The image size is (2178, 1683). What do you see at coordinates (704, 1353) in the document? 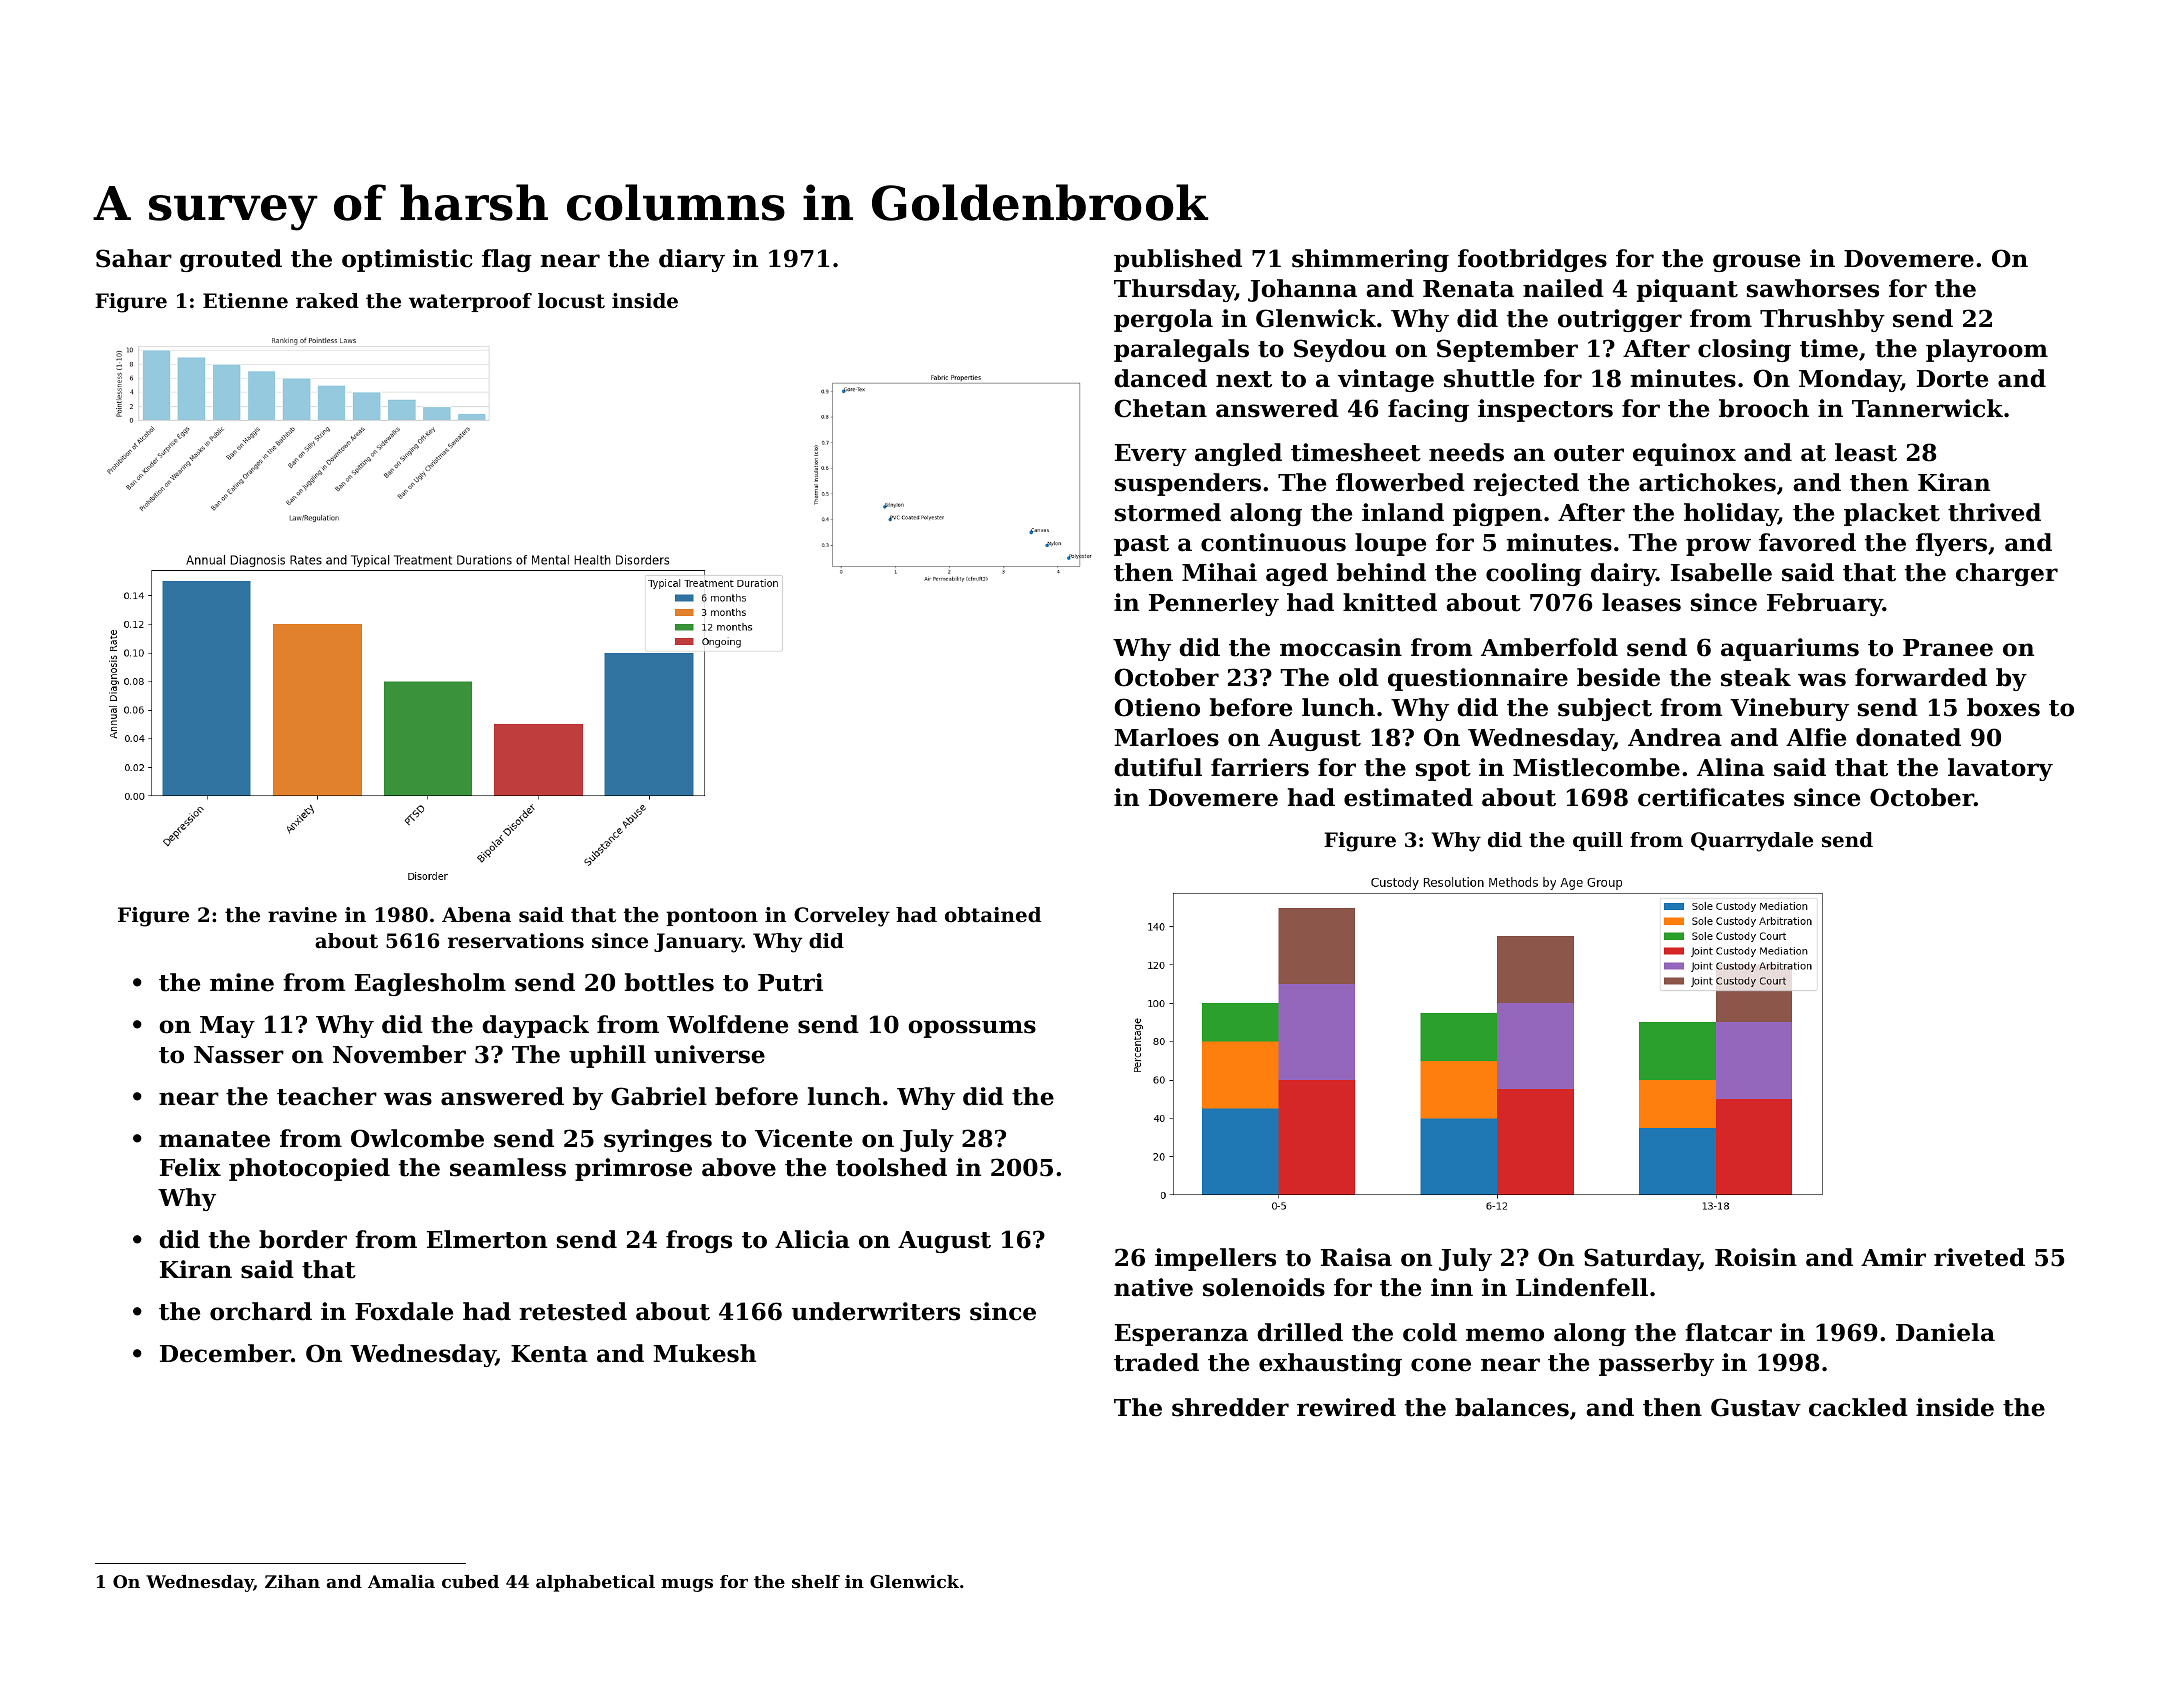
I see `Mukesh` at bounding box center [704, 1353].
